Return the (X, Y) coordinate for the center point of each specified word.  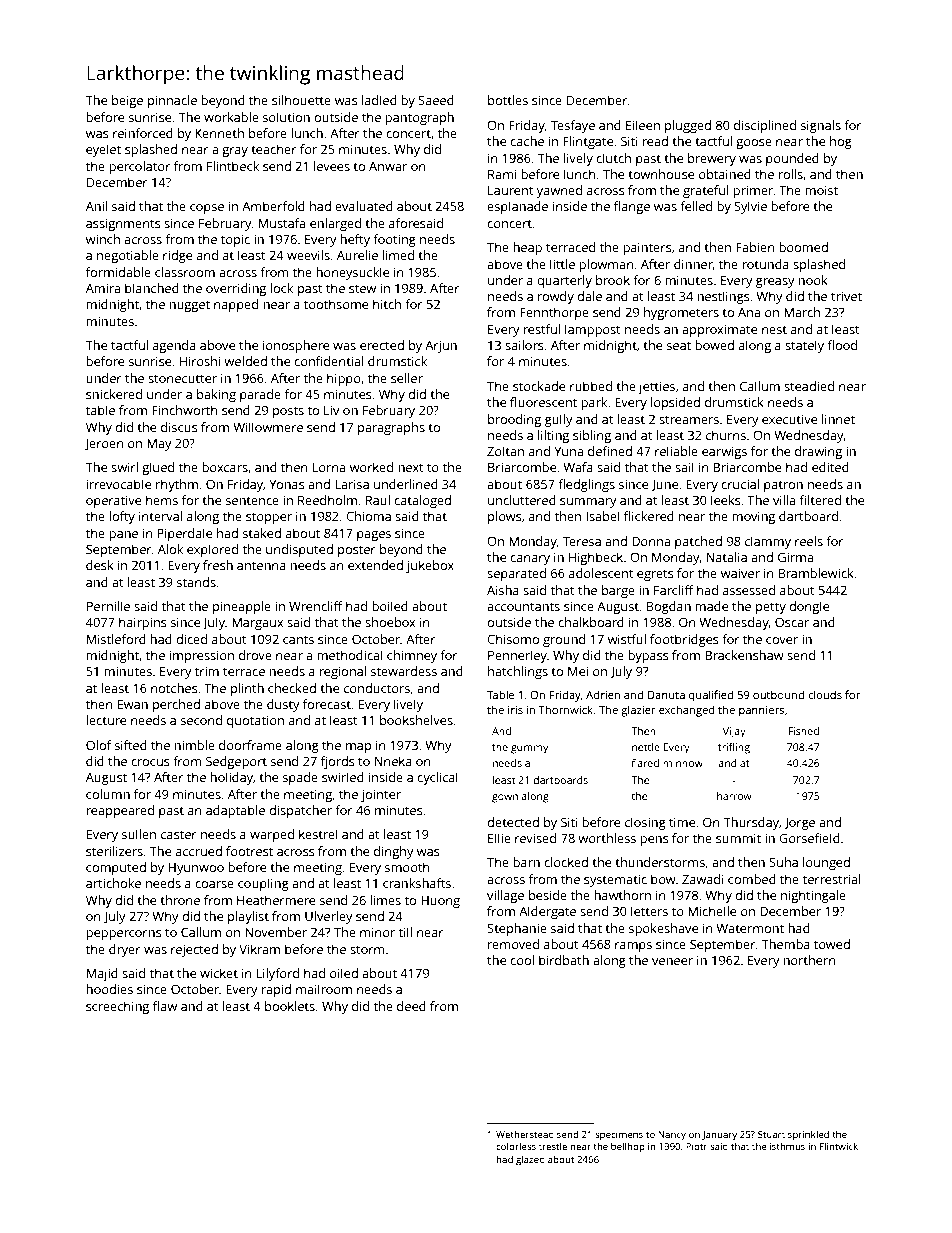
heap (527, 248)
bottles (508, 100)
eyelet (103, 150)
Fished (803, 731)
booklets (290, 1006)
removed (513, 944)
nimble (194, 745)
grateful (705, 191)
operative (113, 501)
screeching (117, 1007)
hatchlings (518, 672)
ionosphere (296, 346)
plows (504, 517)
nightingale (813, 896)
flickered (649, 516)
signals (821, 126)
